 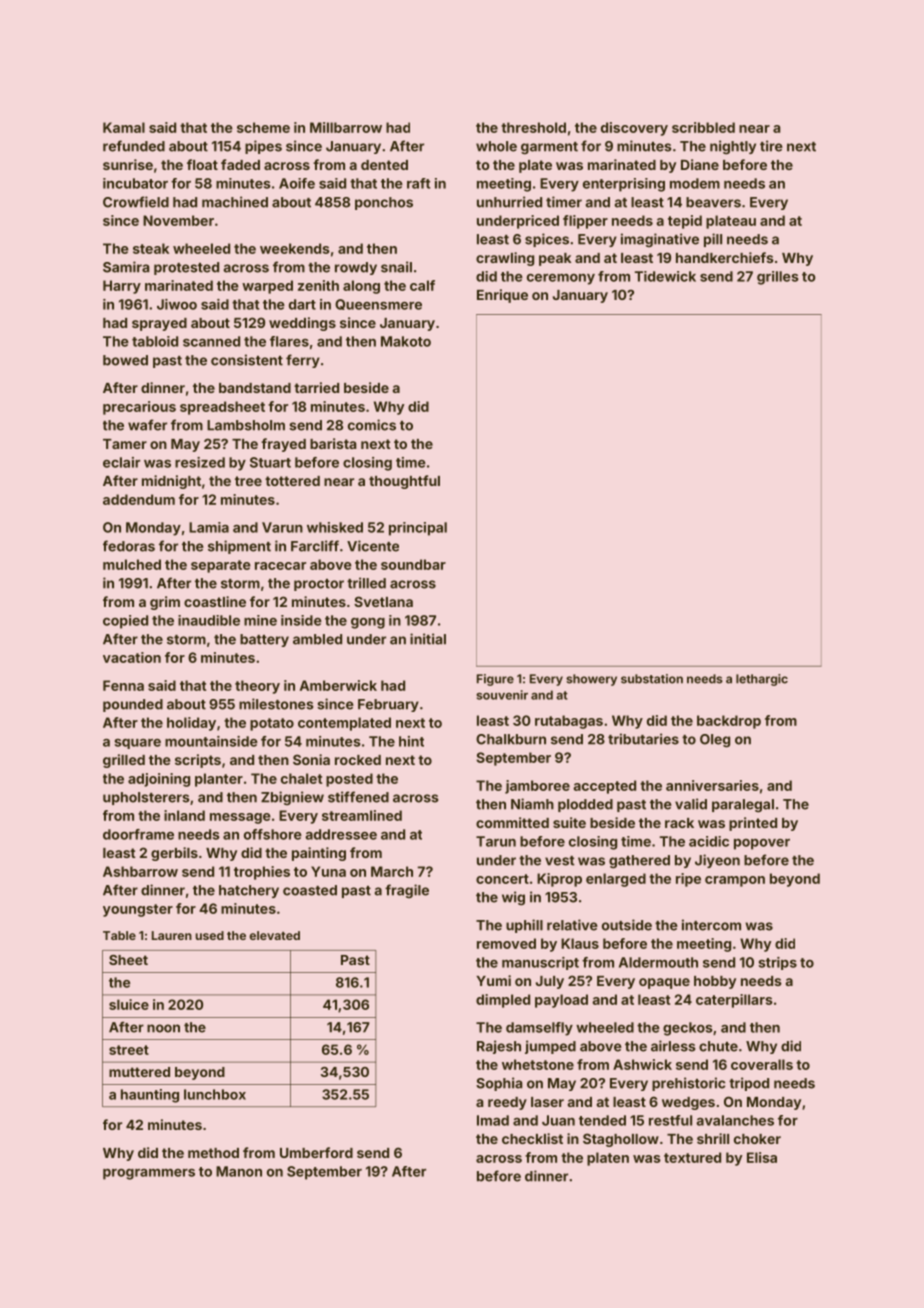 I want to click on imaginative, so click(x=660, y=240).
